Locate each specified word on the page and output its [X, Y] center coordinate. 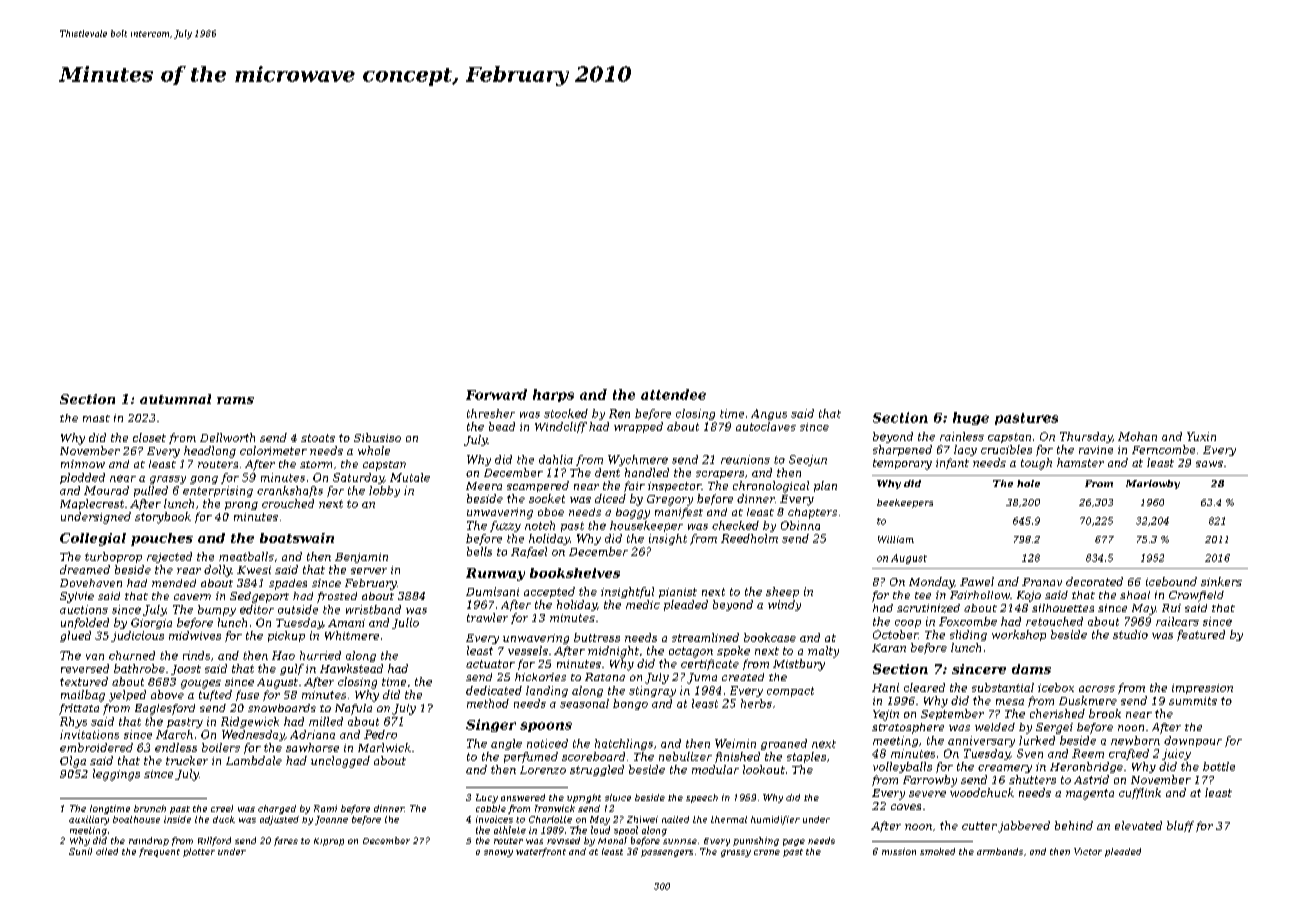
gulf [292, 669]
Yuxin [1201, 436]
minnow [83, 464]
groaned [784, 744]
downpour [1193, 741]
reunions [745, 459]
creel [222, 808]
